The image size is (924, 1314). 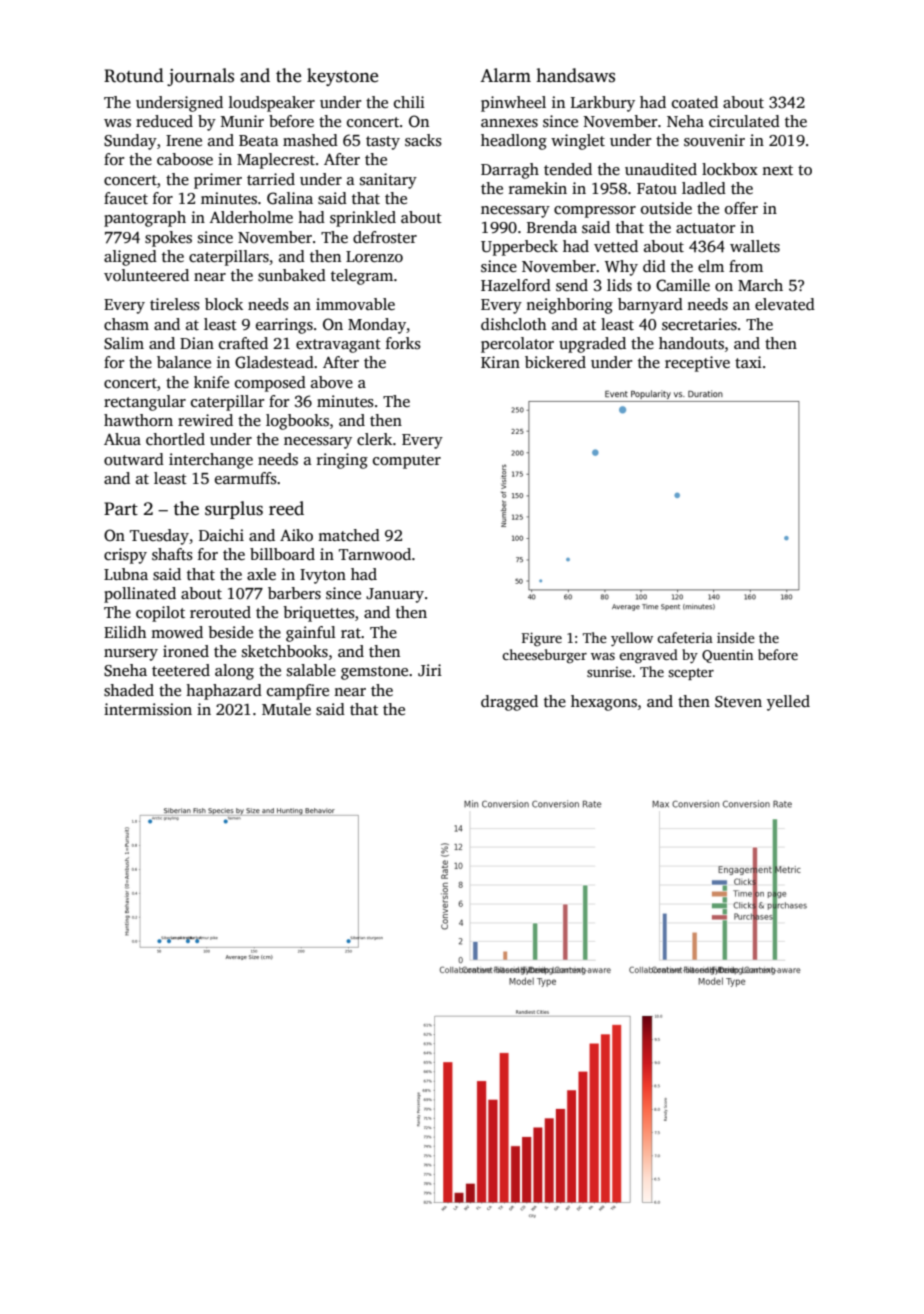 I want to click on bickered, so click(x=555, y=362).
